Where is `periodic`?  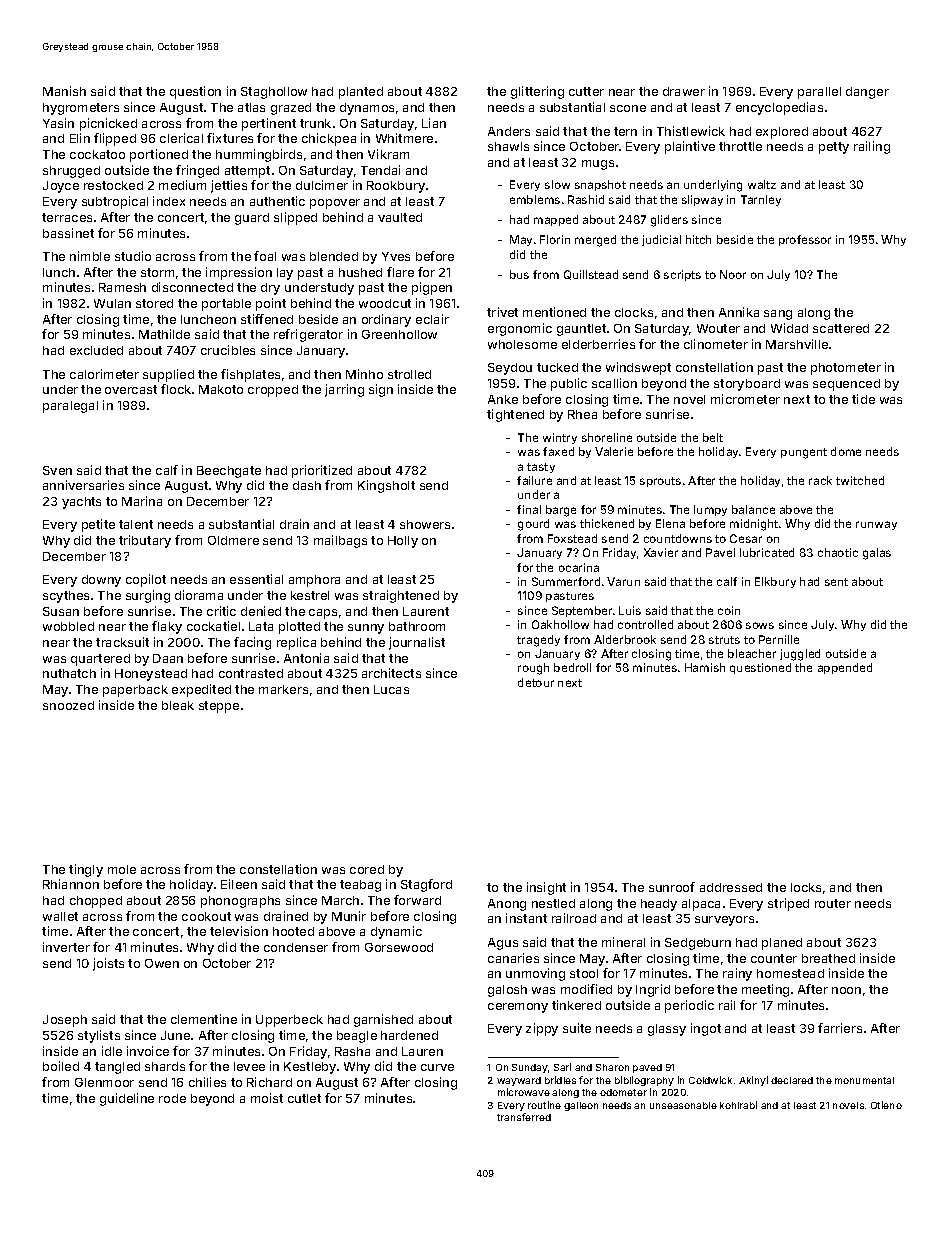 periodic is located at coordinates (689, 1006).
